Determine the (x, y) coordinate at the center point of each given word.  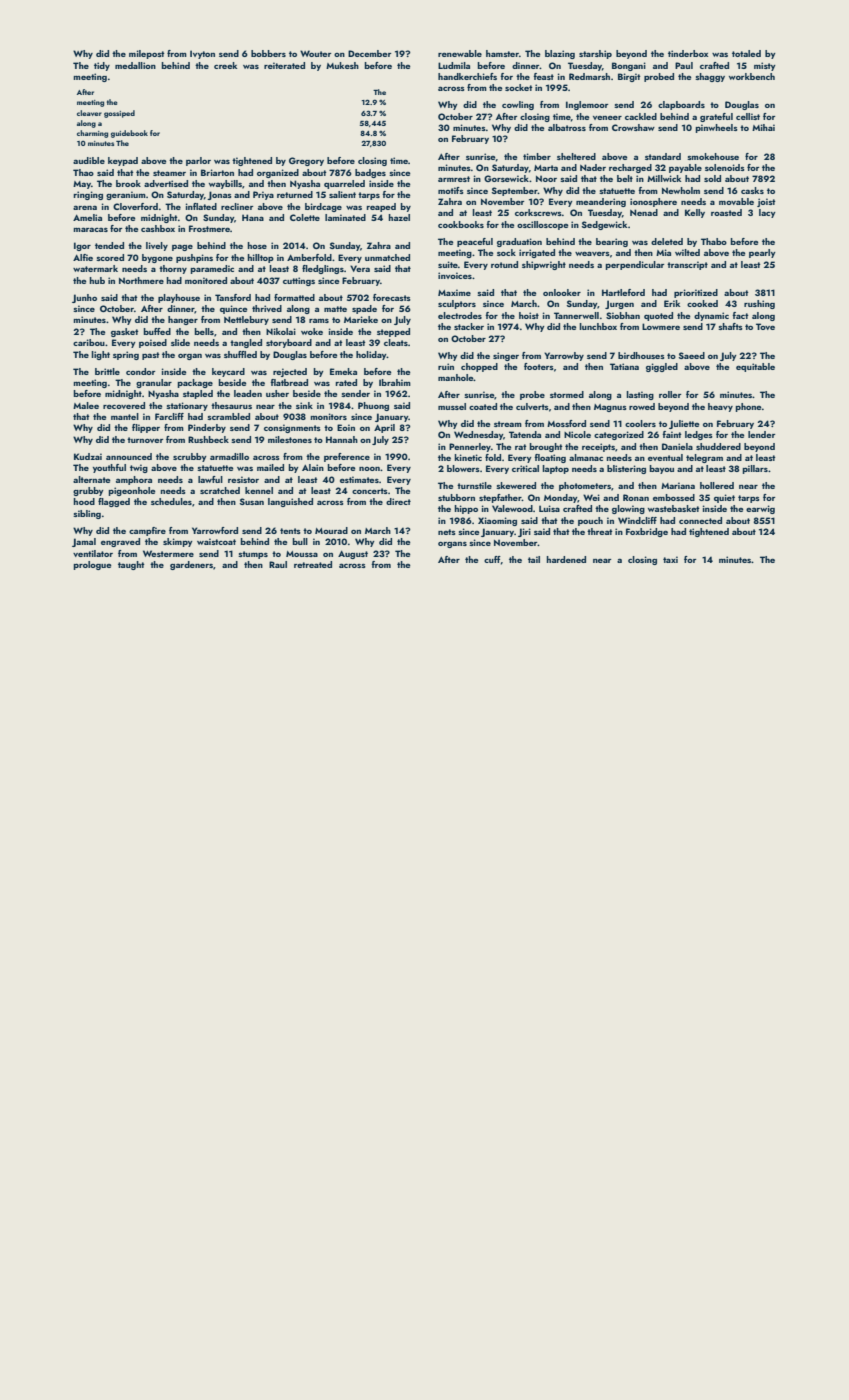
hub (97, 280)
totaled (746, 53)
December (369, 53)
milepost (147, 54)
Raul (278, 564)
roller (670, 394)
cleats (396, 342)
